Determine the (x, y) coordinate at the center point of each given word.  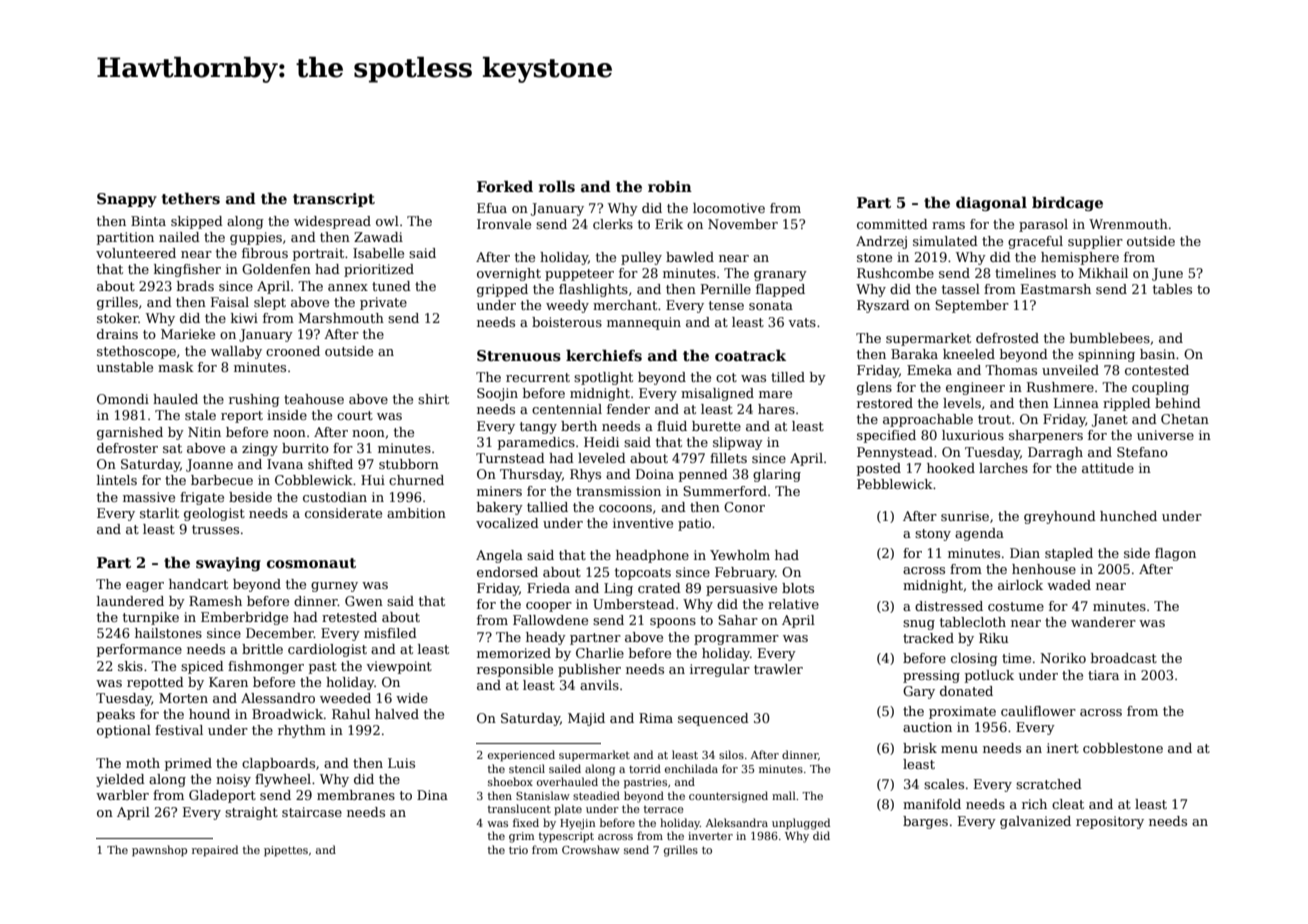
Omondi (123, 399)
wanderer (1103, 622)
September (972, 306)
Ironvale (504, 224)
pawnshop (159, 851)
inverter (710, 836)
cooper (549, 607)
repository (1110, 822)
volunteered (136, 253)
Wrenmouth (1128, 224)
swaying (228, 564)
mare (775, 394)
